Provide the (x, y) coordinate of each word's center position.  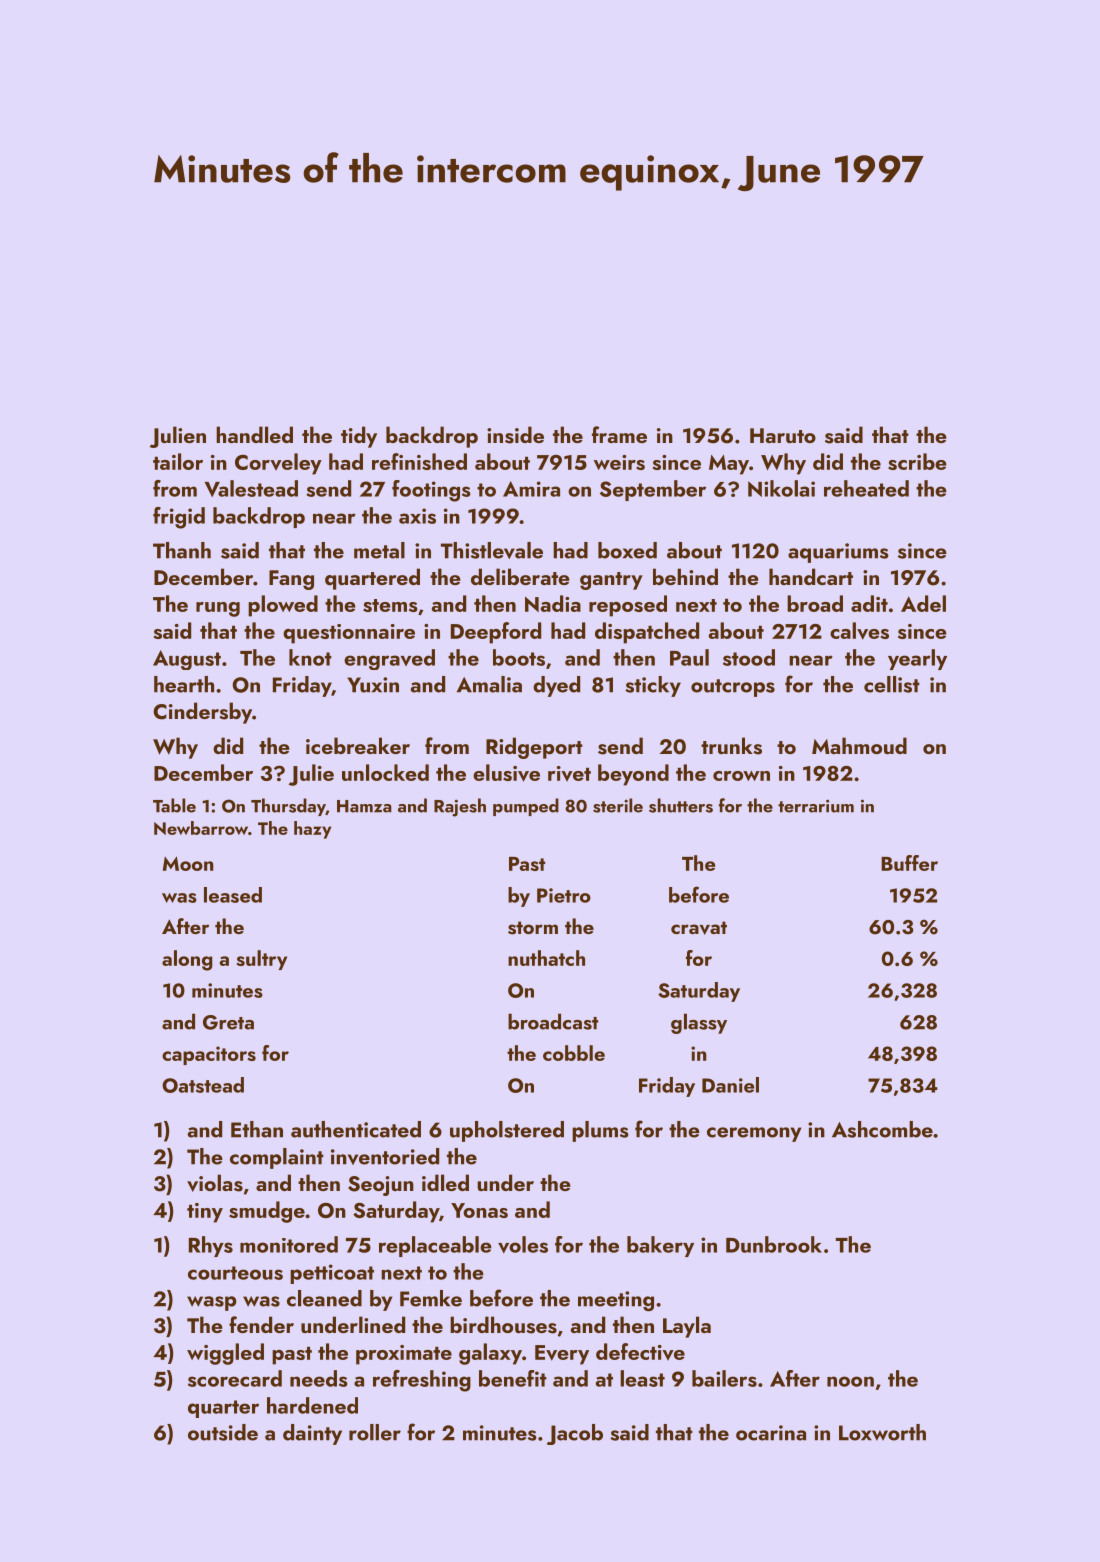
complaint (277, 1158)
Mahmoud (859, 745)
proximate (404, 1355)
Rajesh (460, 807)
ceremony (754, 1134)
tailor (178, 461)
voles (523, 1244)
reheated (866, 488)
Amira (531, 489)
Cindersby (202, 713)
